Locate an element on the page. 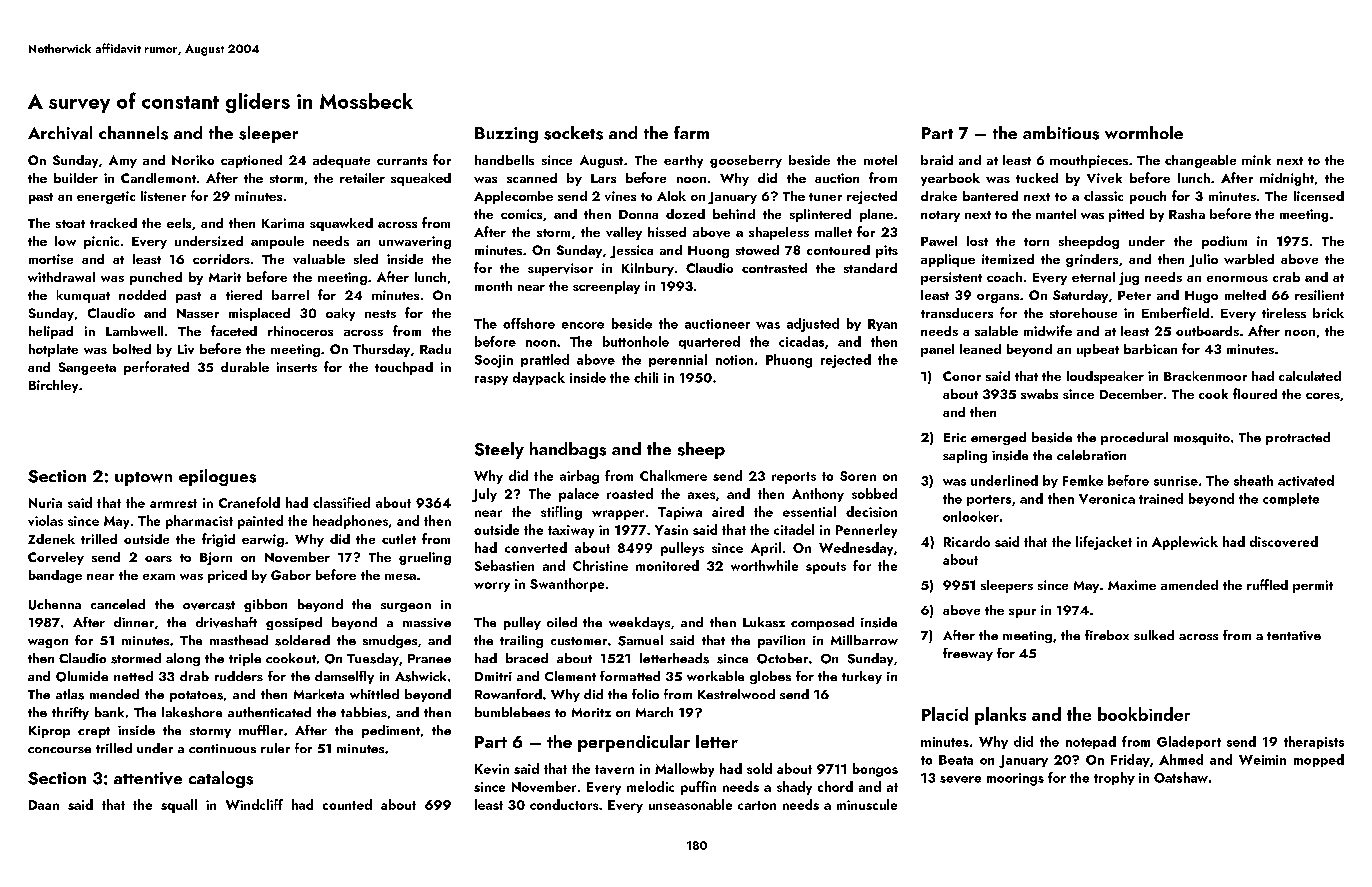 The height and width of the image is (887, 1372). reports is located at coordinates (794, 478).
